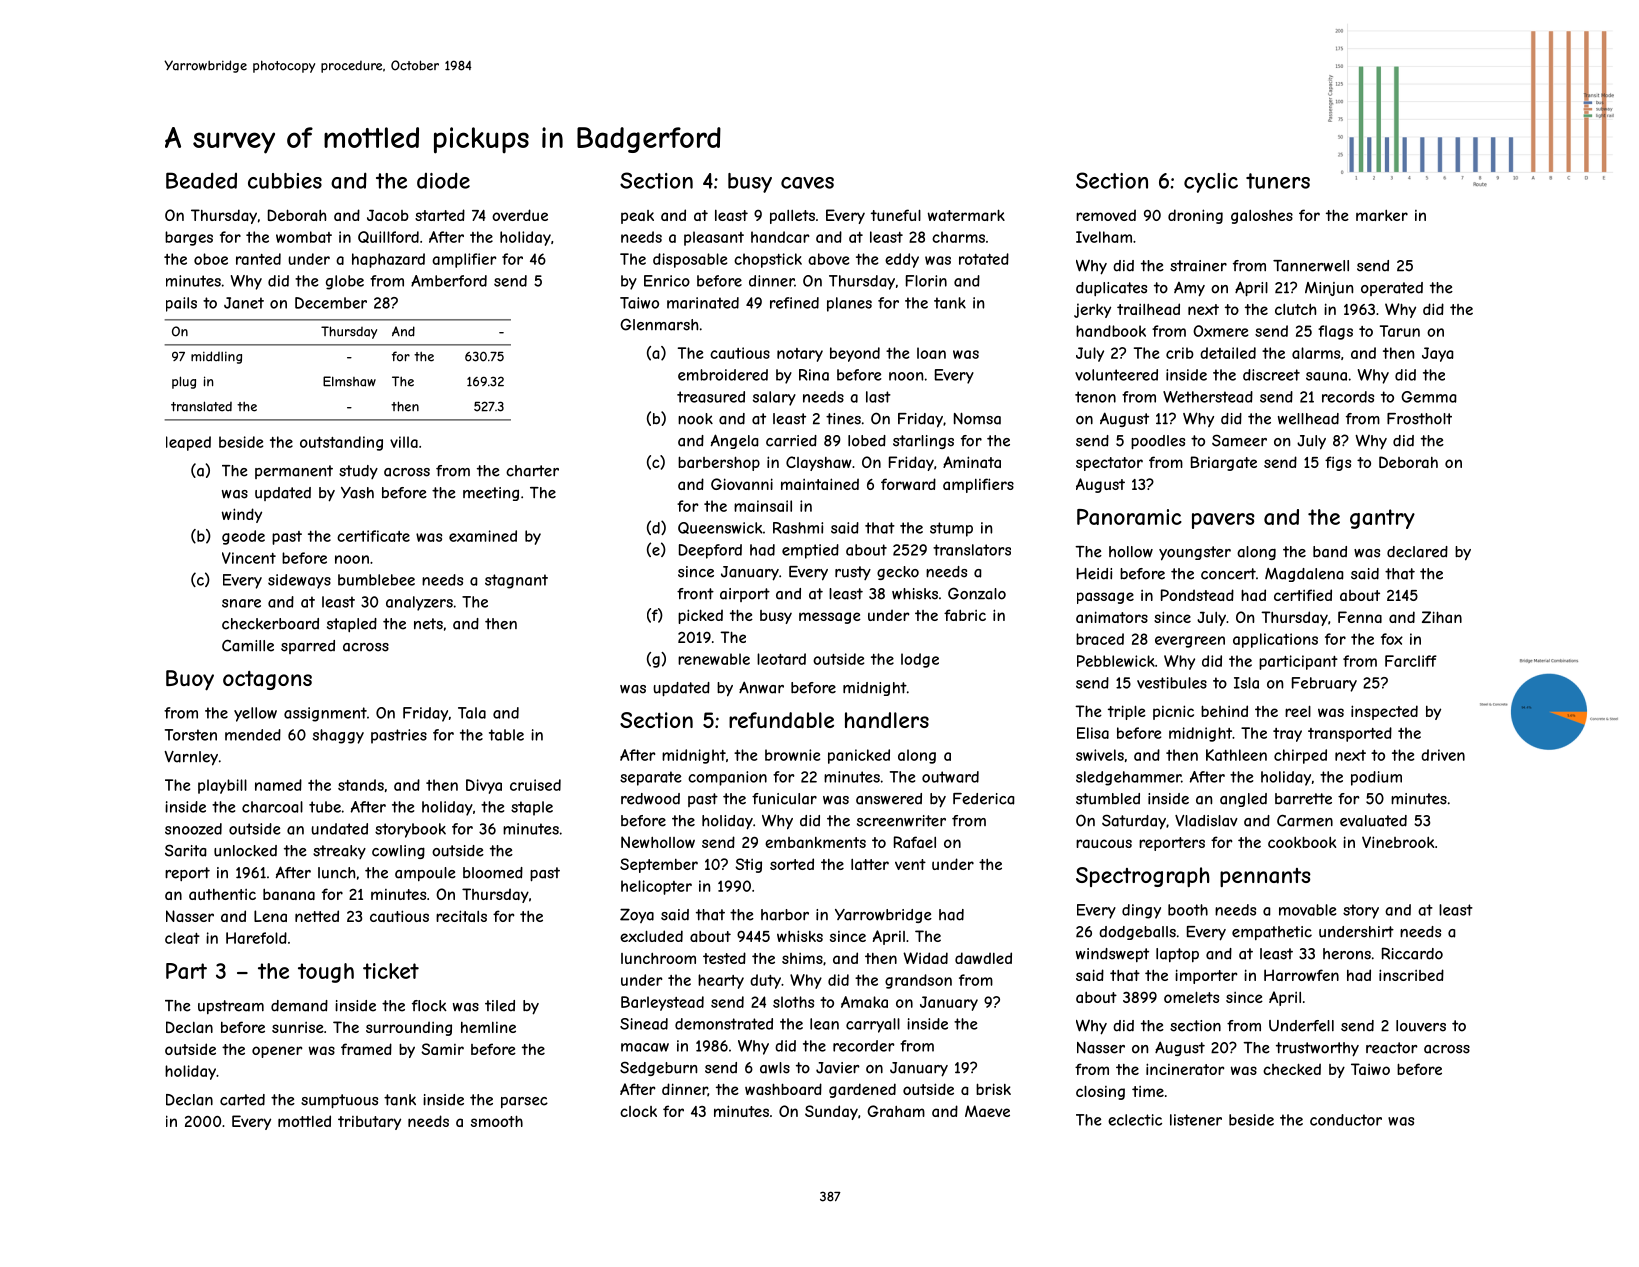 The height and width of the document is (1267, 1639). What do you see at coordinates (428, 624) in the document?
I see `nets` at bounding box center [428, 624].
